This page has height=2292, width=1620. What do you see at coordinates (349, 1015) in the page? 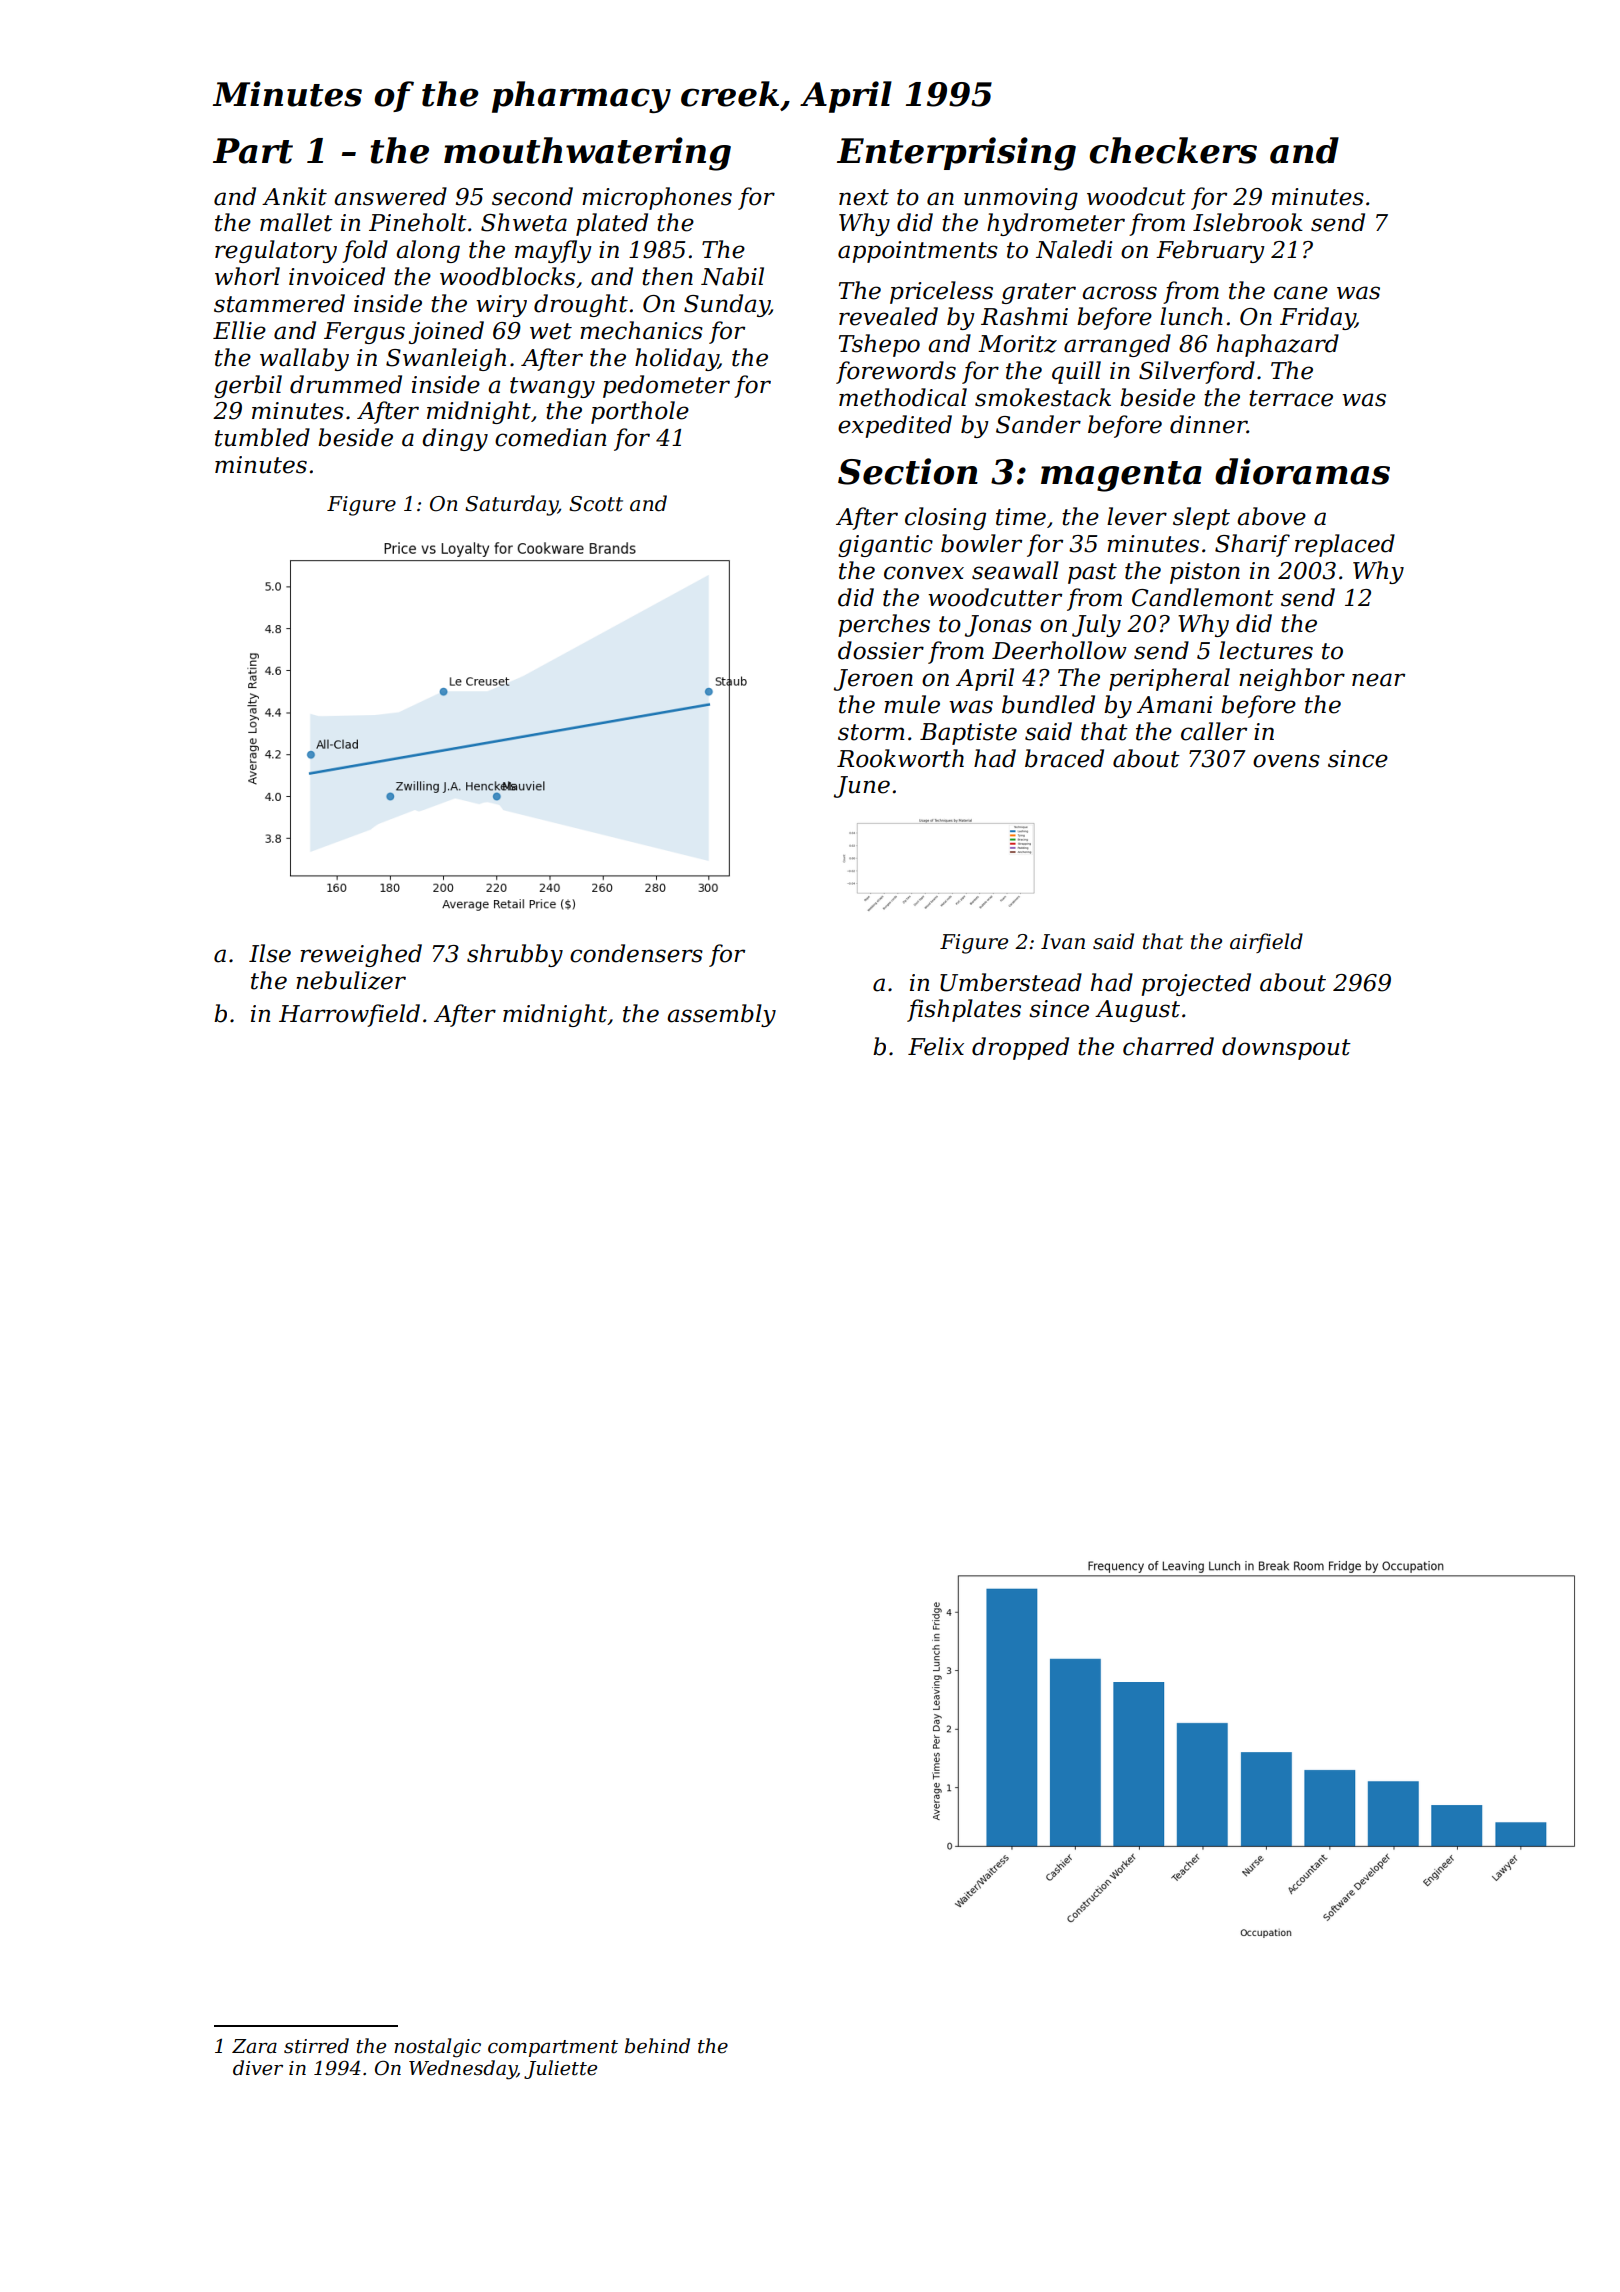
I see `Harrowfield` at bounding box center [349, 1015].
